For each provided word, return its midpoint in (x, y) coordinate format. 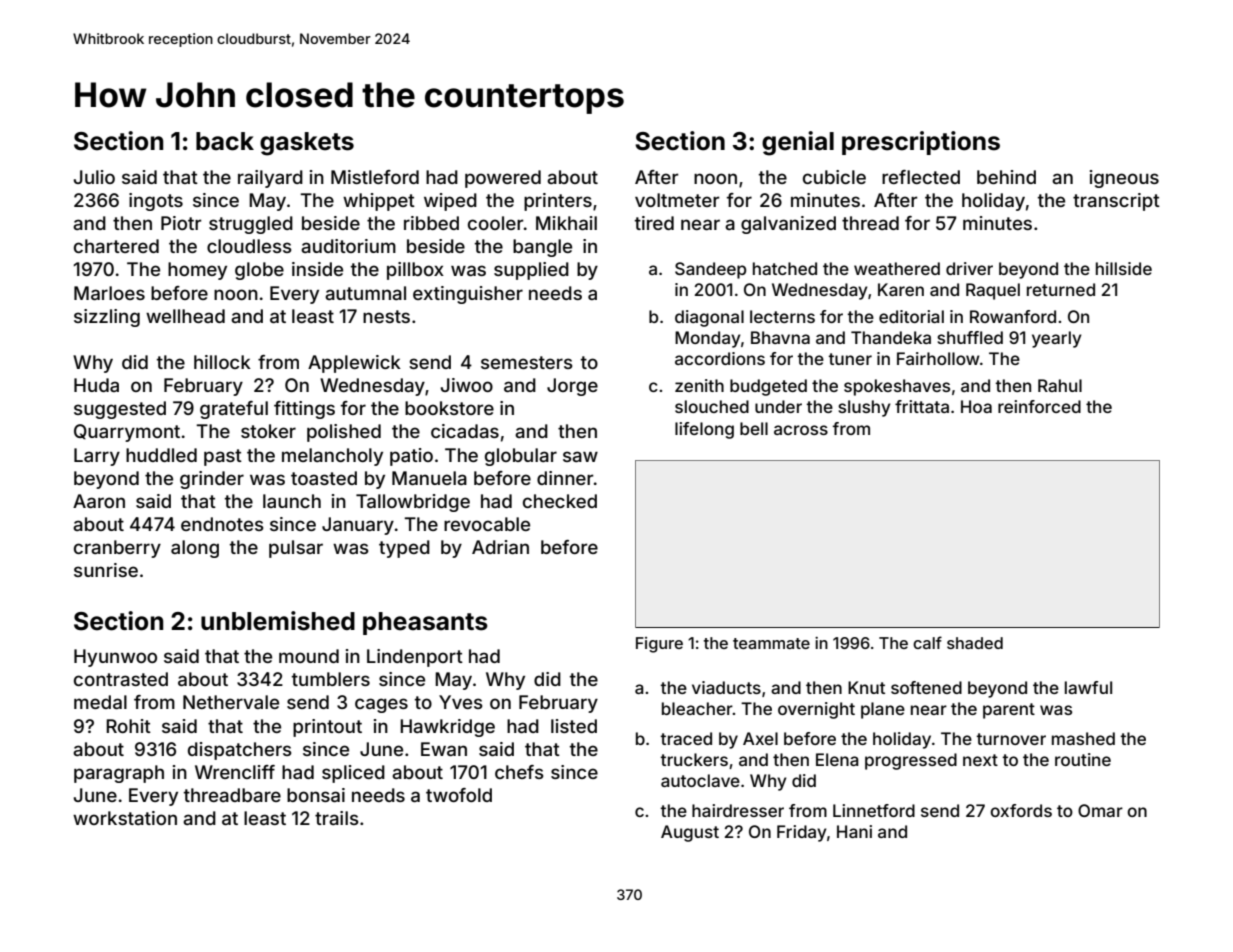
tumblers (331, 679)
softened (926, 687)
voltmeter (677, 200)
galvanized (788, 225)
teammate (771, 643)
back (225, 141)
